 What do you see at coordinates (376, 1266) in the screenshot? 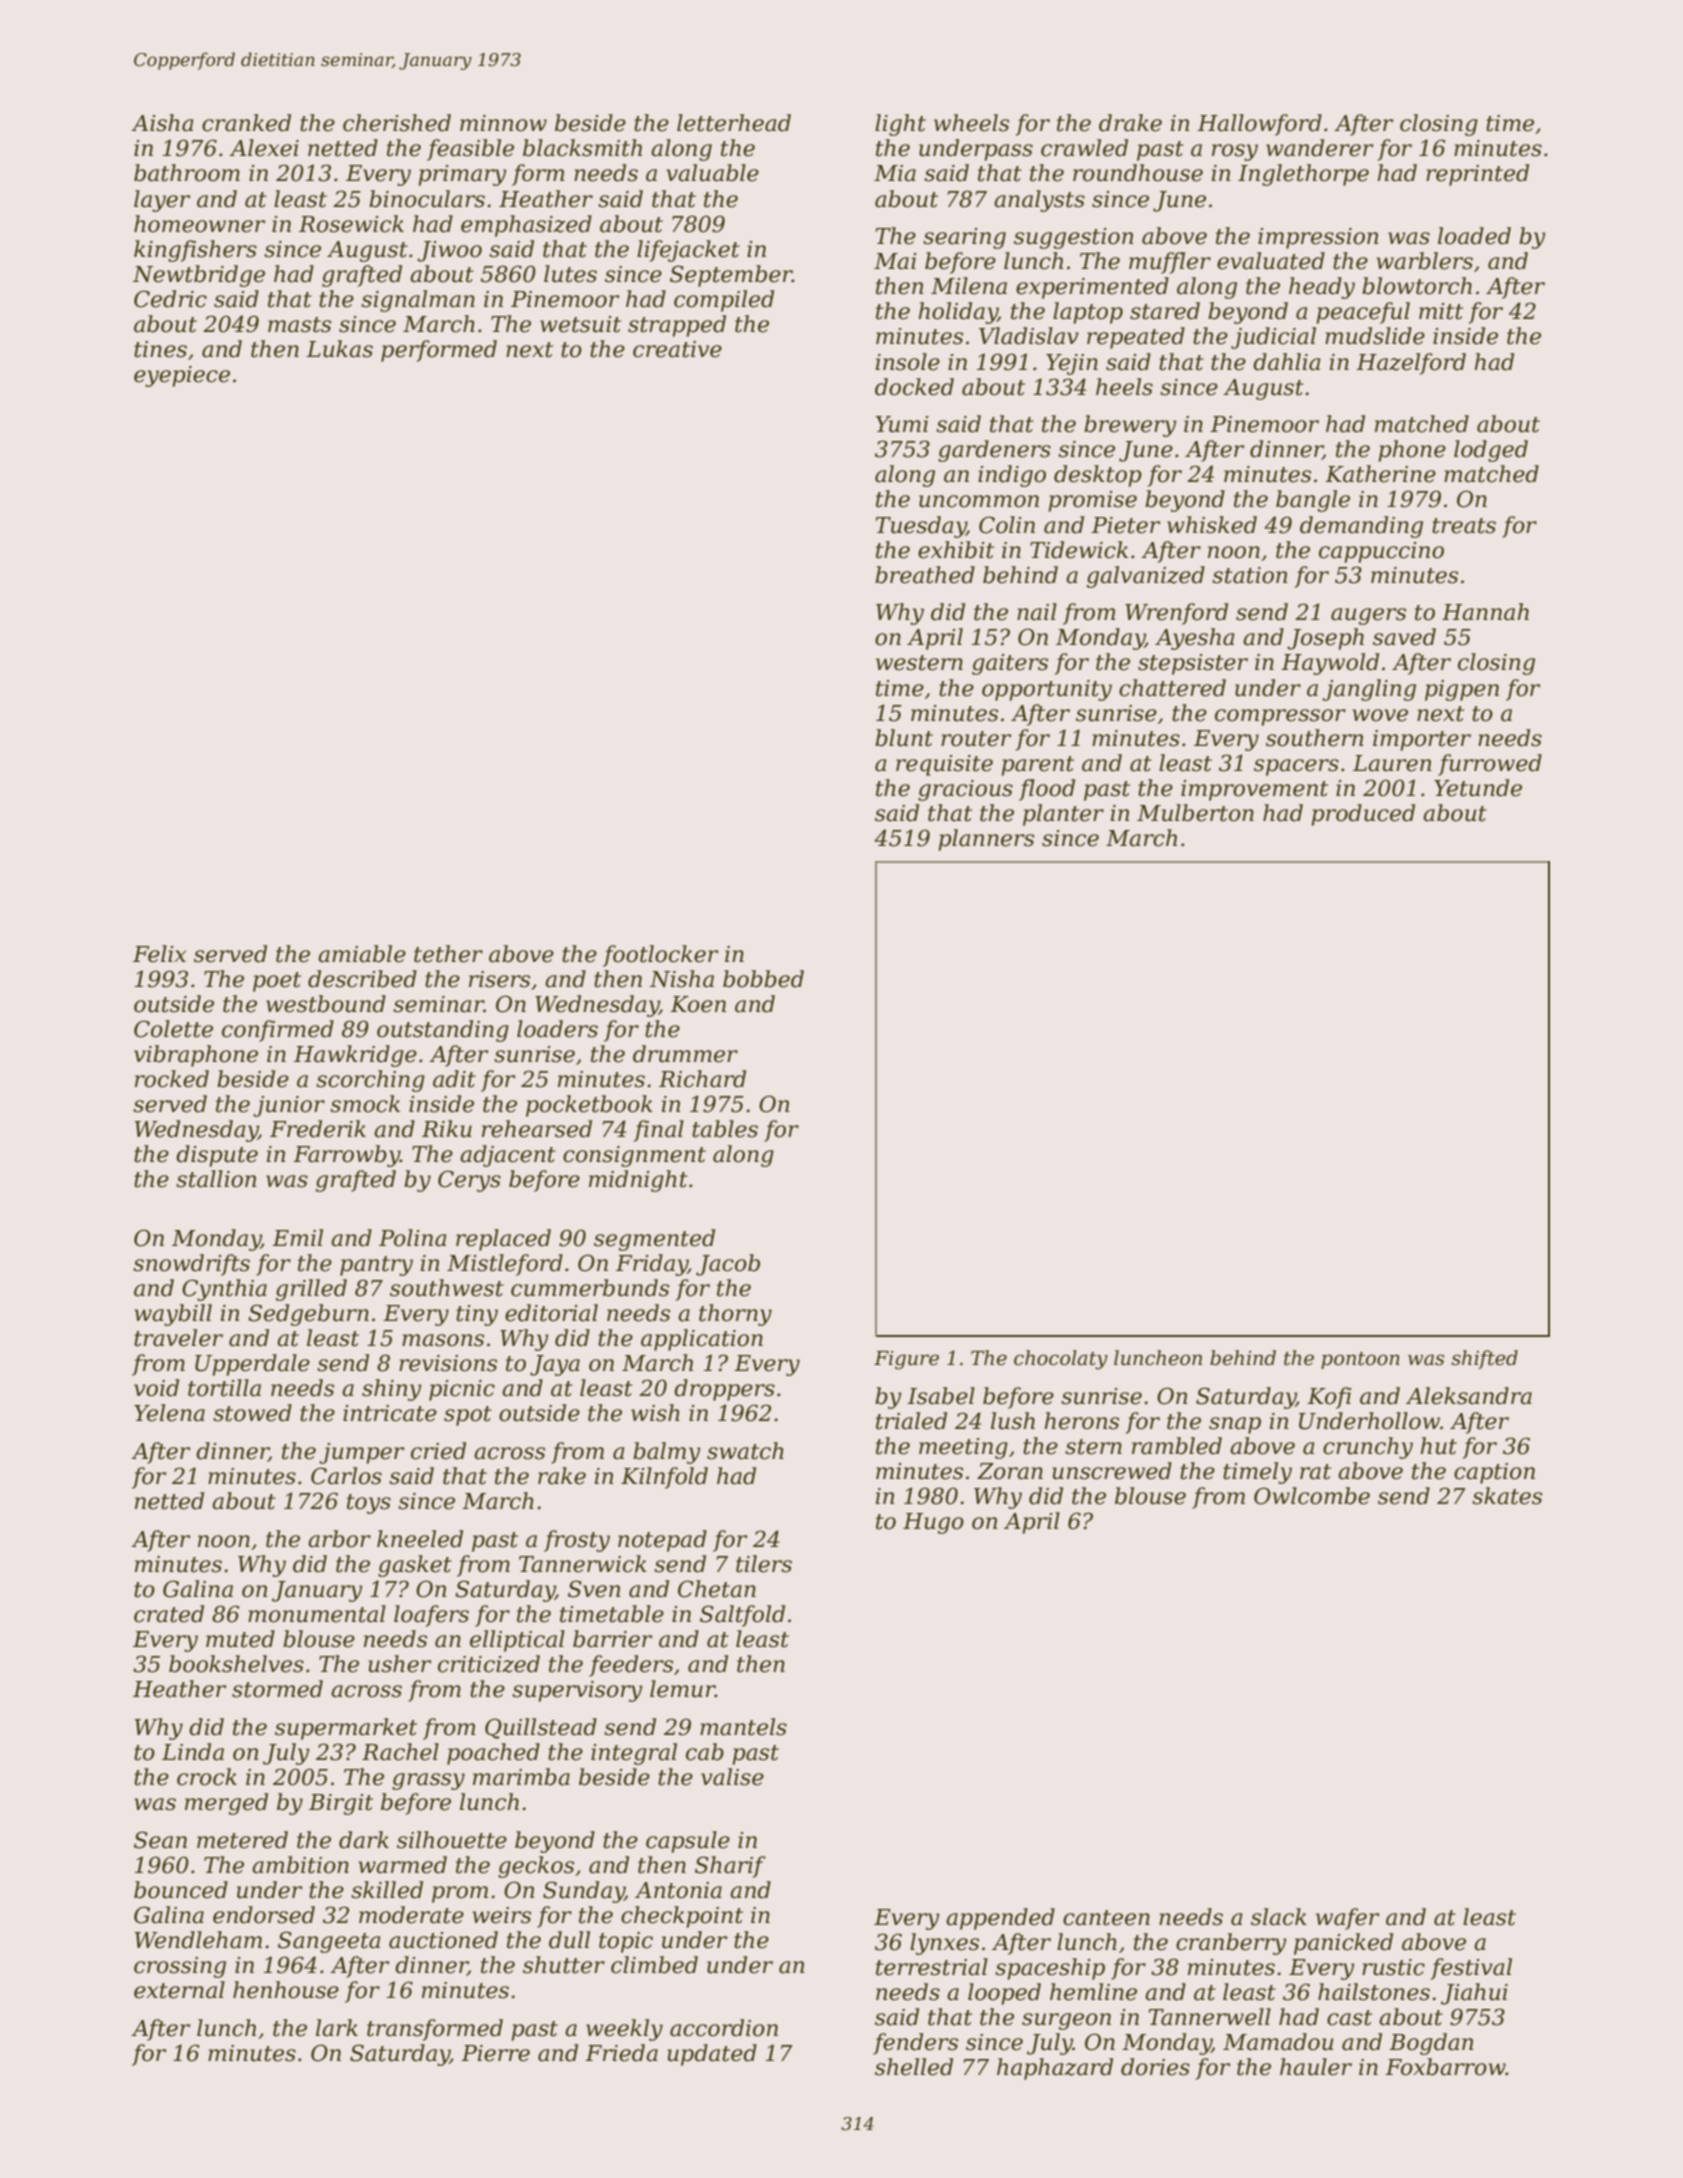
I see `pantry` at bounding box center [376, 1266].
